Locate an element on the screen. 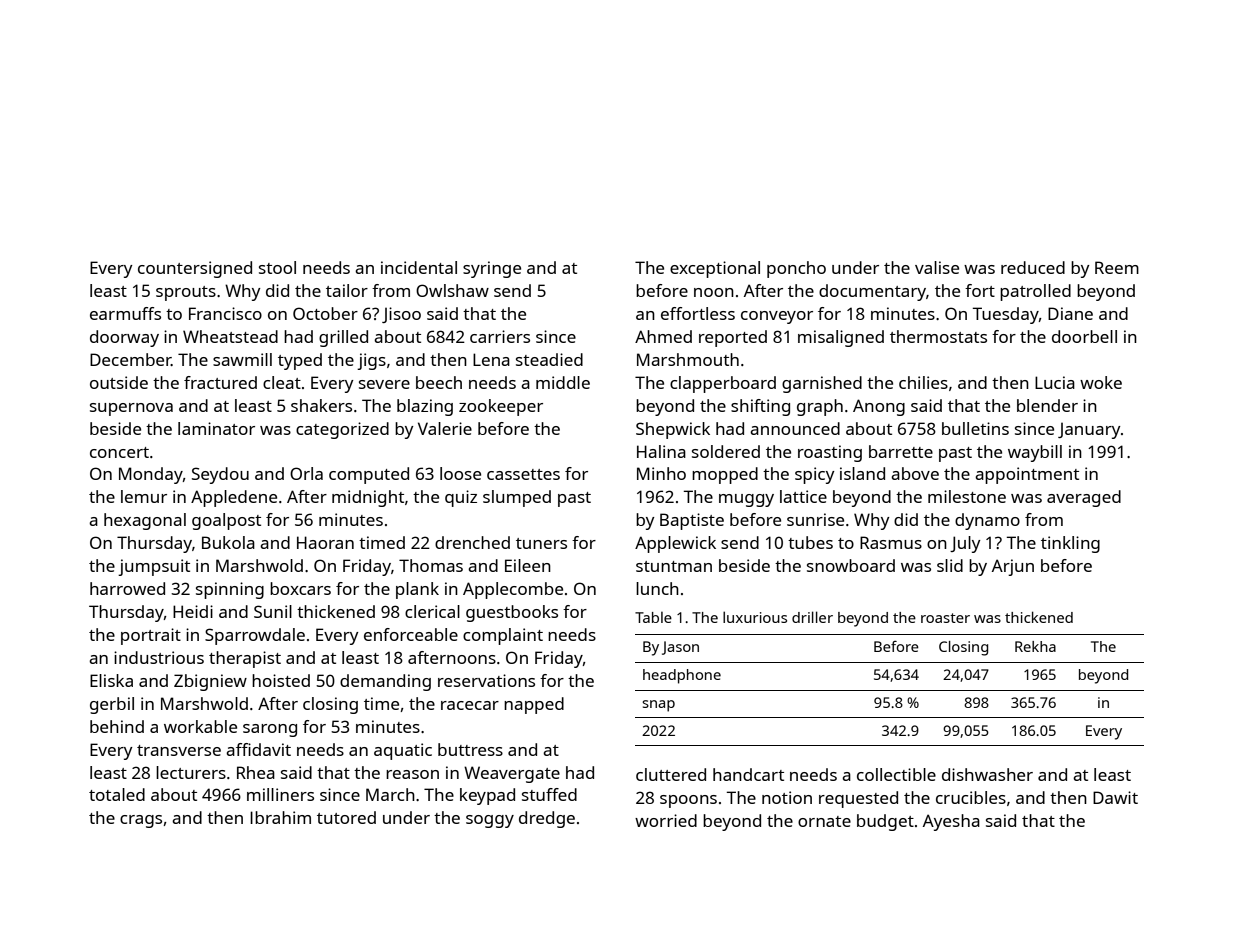  exceptional is located at coordinates (715, 269).
